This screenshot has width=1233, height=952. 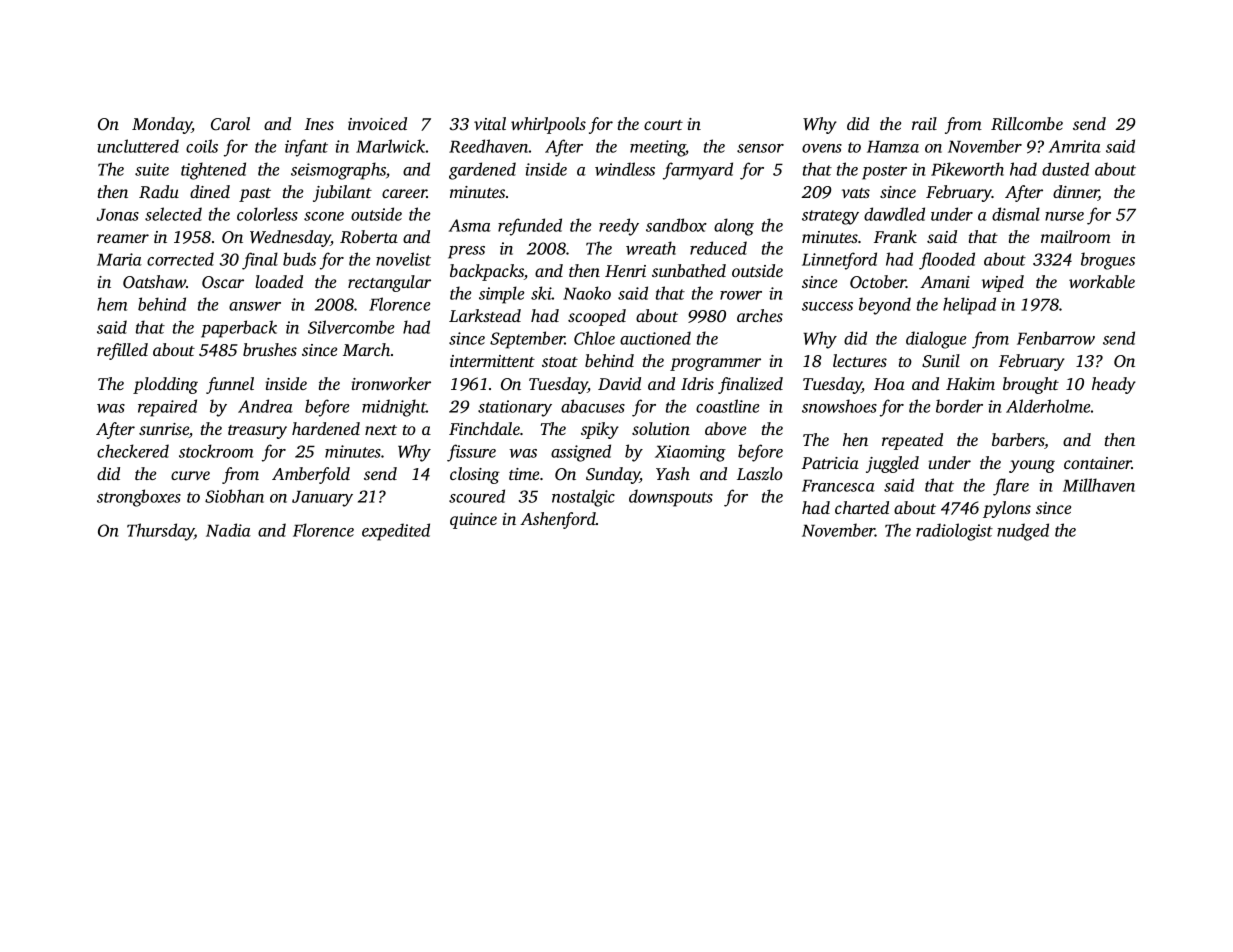 I want to click on radiologist, so click(x=954, y=532).
